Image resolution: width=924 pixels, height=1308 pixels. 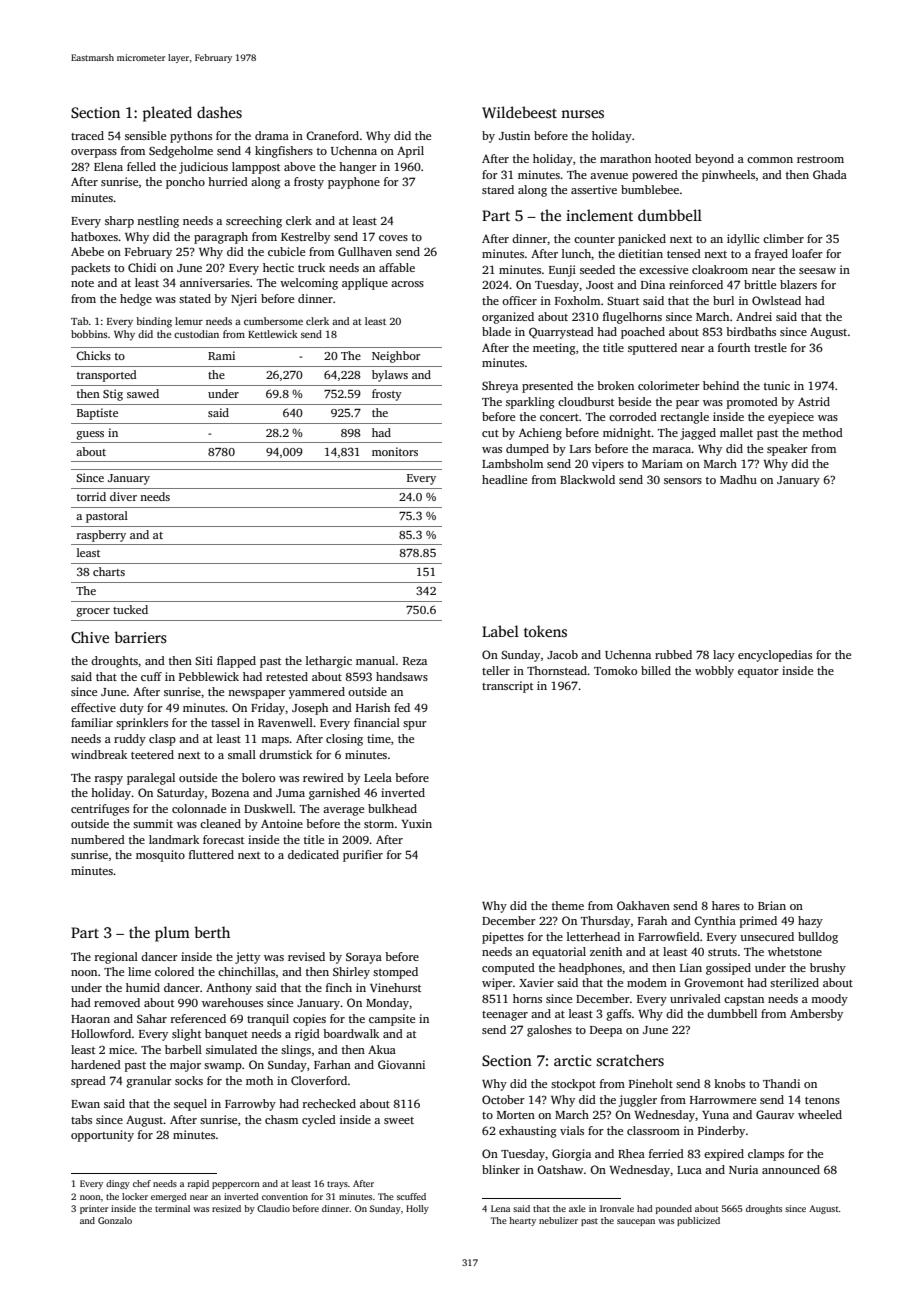 What do you see at coordinates (93, 612) in the image?
I see `grocer` at bounding box center [93, 612].
